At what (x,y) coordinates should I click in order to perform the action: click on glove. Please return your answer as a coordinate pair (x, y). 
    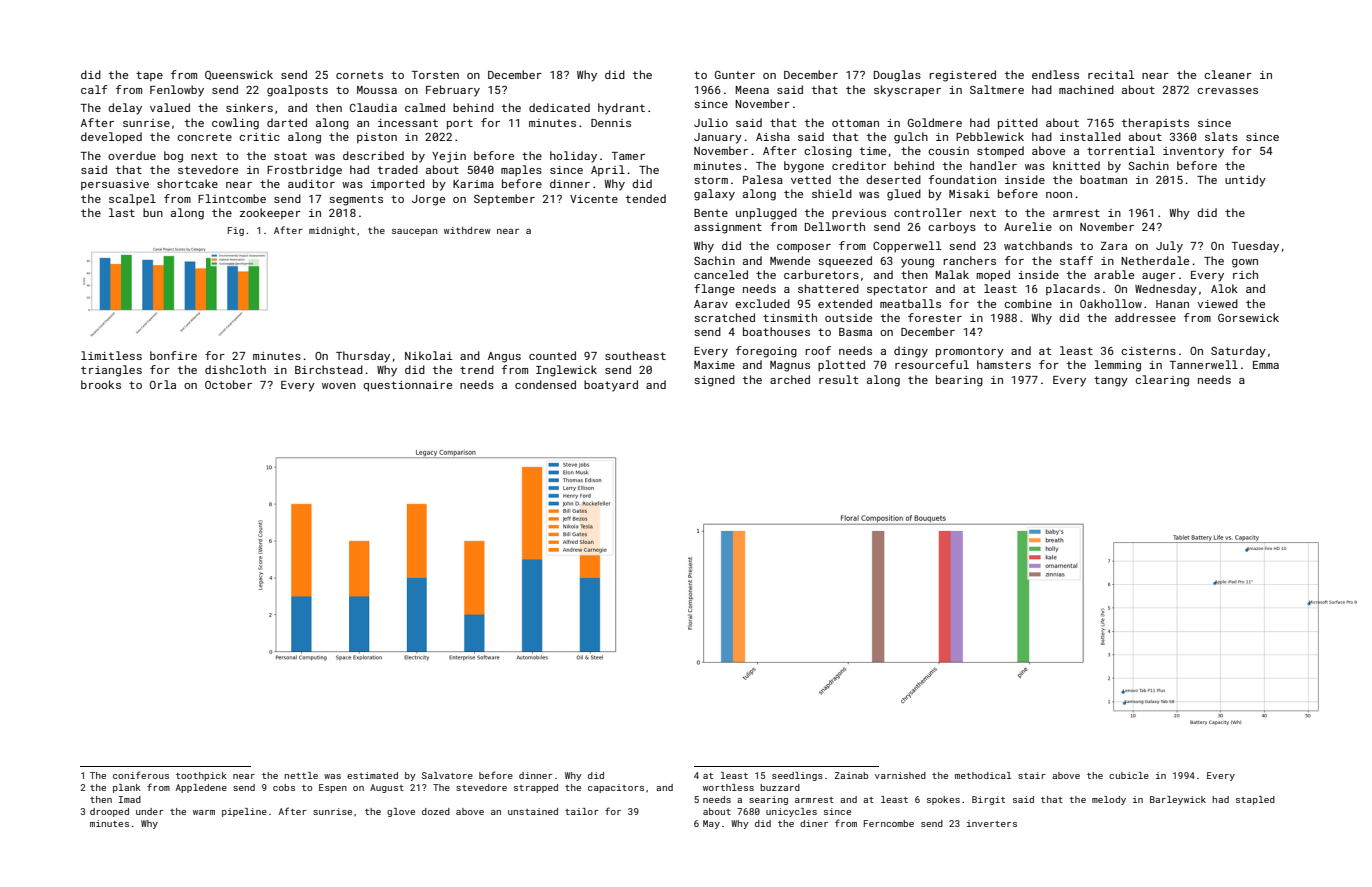
    Looking at the image, I should click on (401, 812).
